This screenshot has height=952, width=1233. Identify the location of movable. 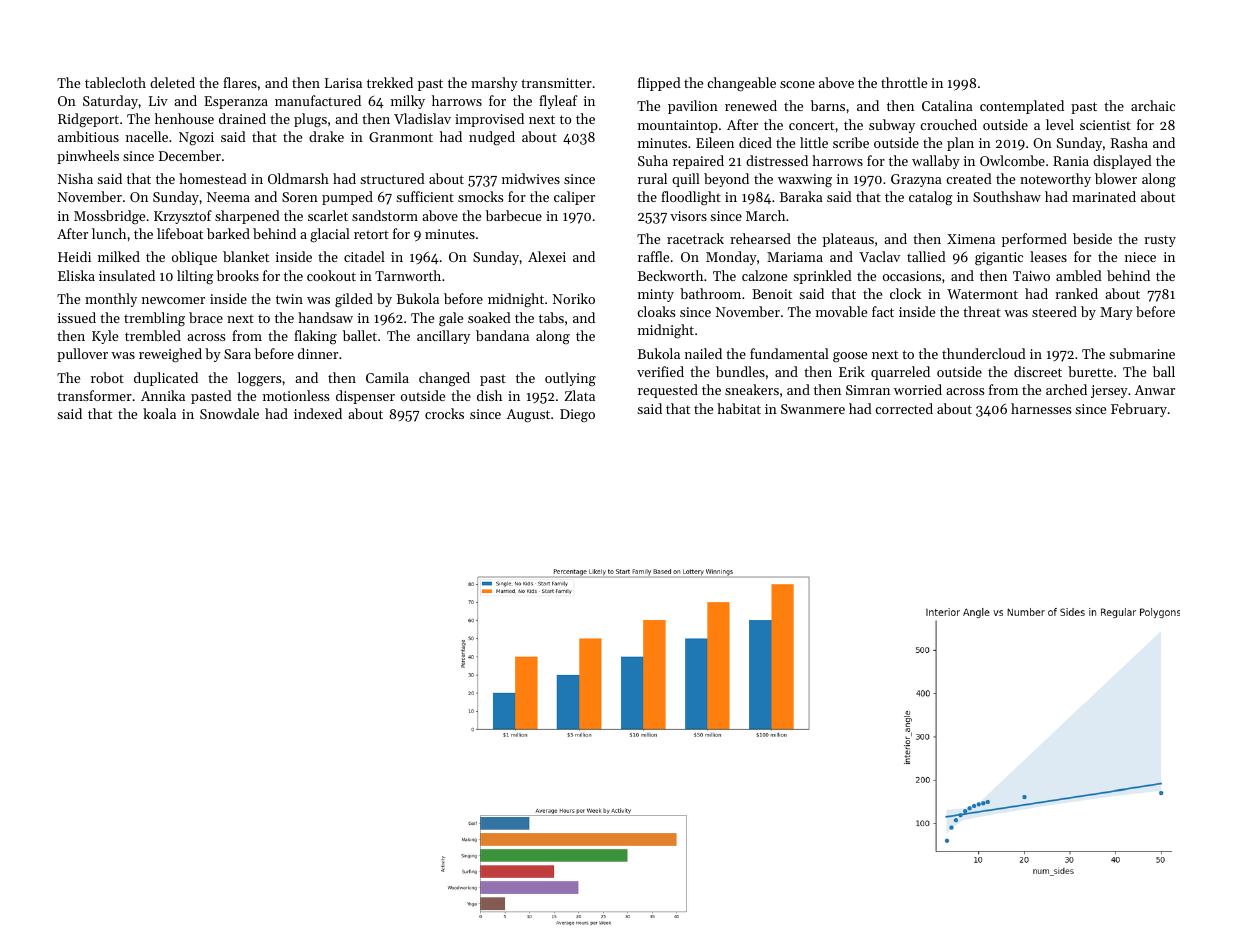
(841, 311).
